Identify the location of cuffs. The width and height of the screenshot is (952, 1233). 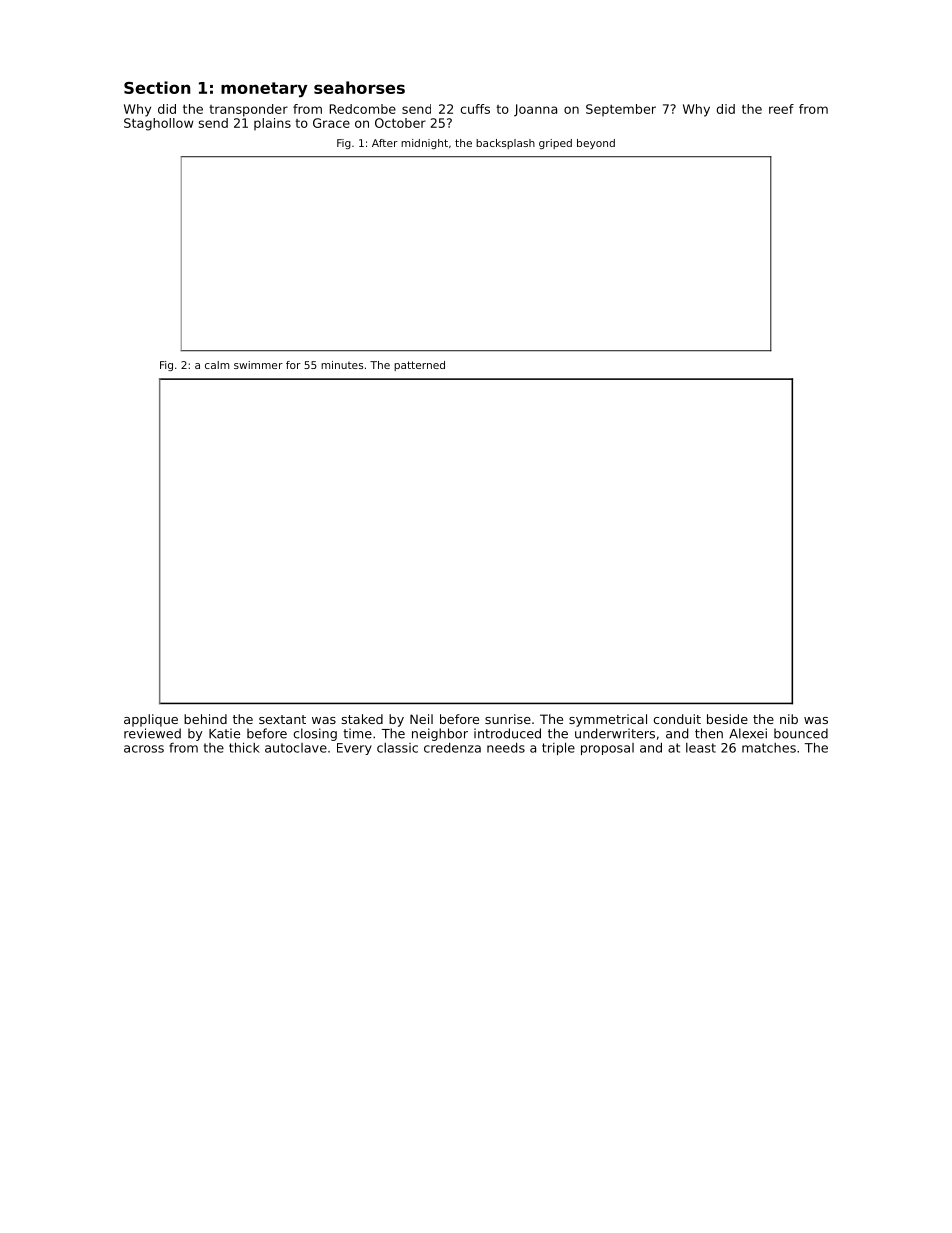
(475, 109).
